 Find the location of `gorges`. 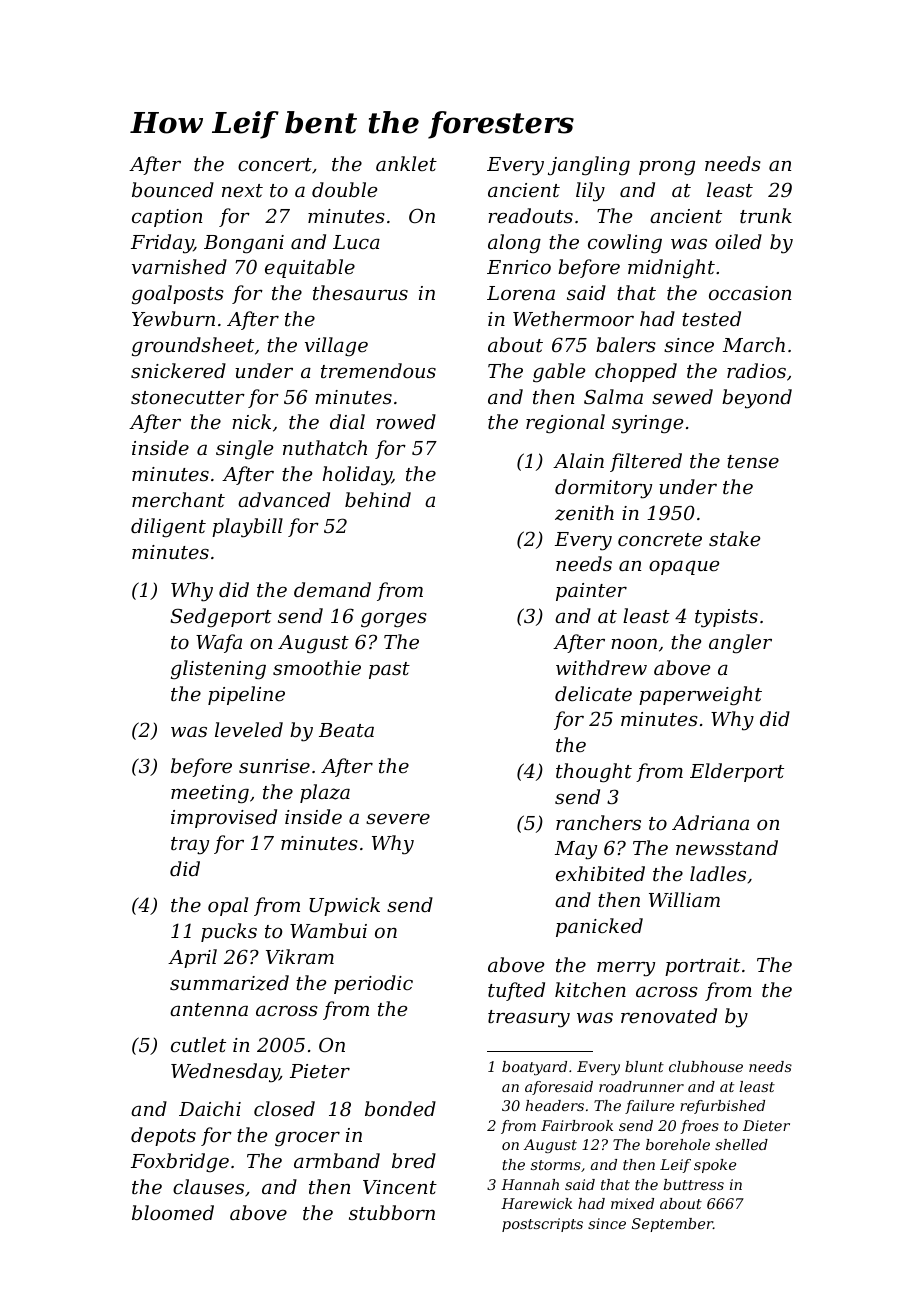

gorges is located at coordinates (394, 620).
